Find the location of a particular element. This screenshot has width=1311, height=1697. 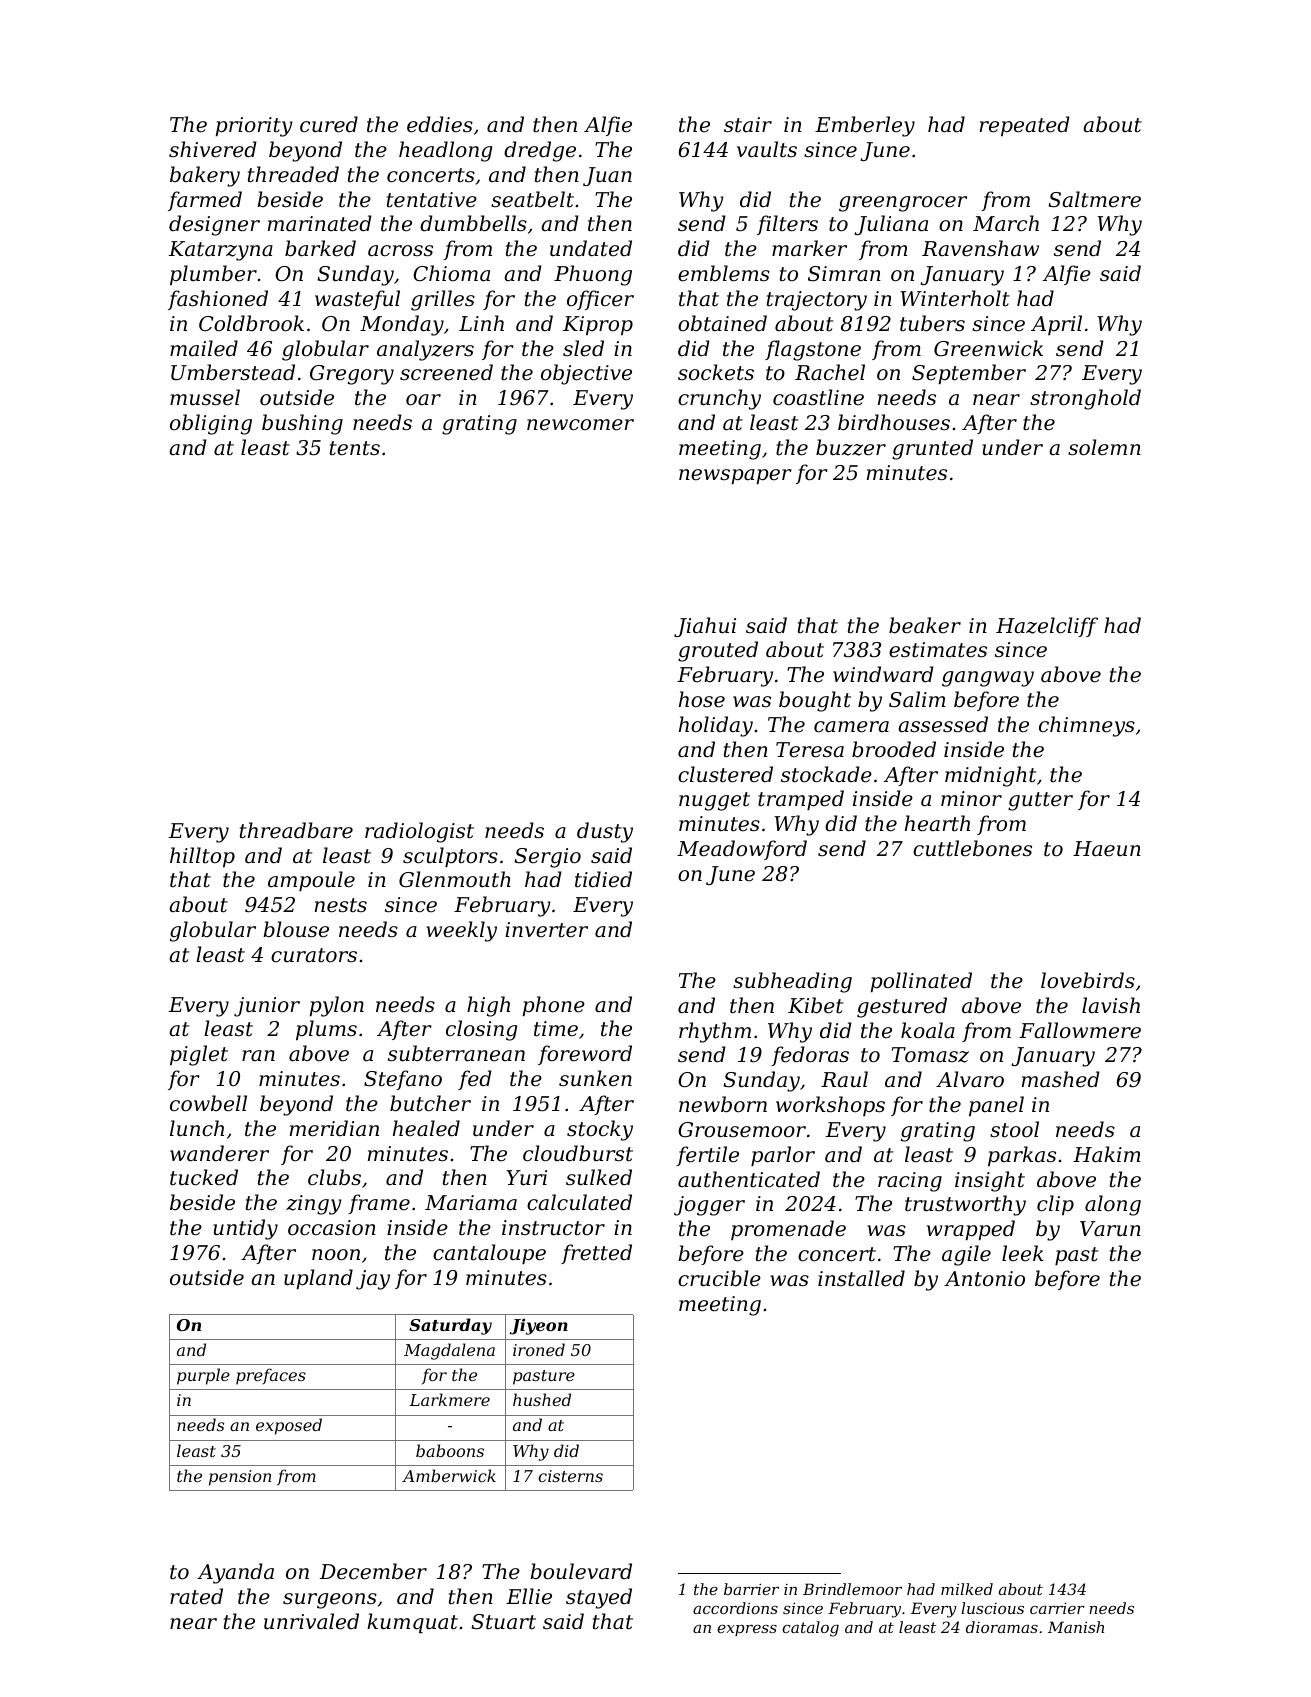

obliging is located at coordinates (211, 424).
